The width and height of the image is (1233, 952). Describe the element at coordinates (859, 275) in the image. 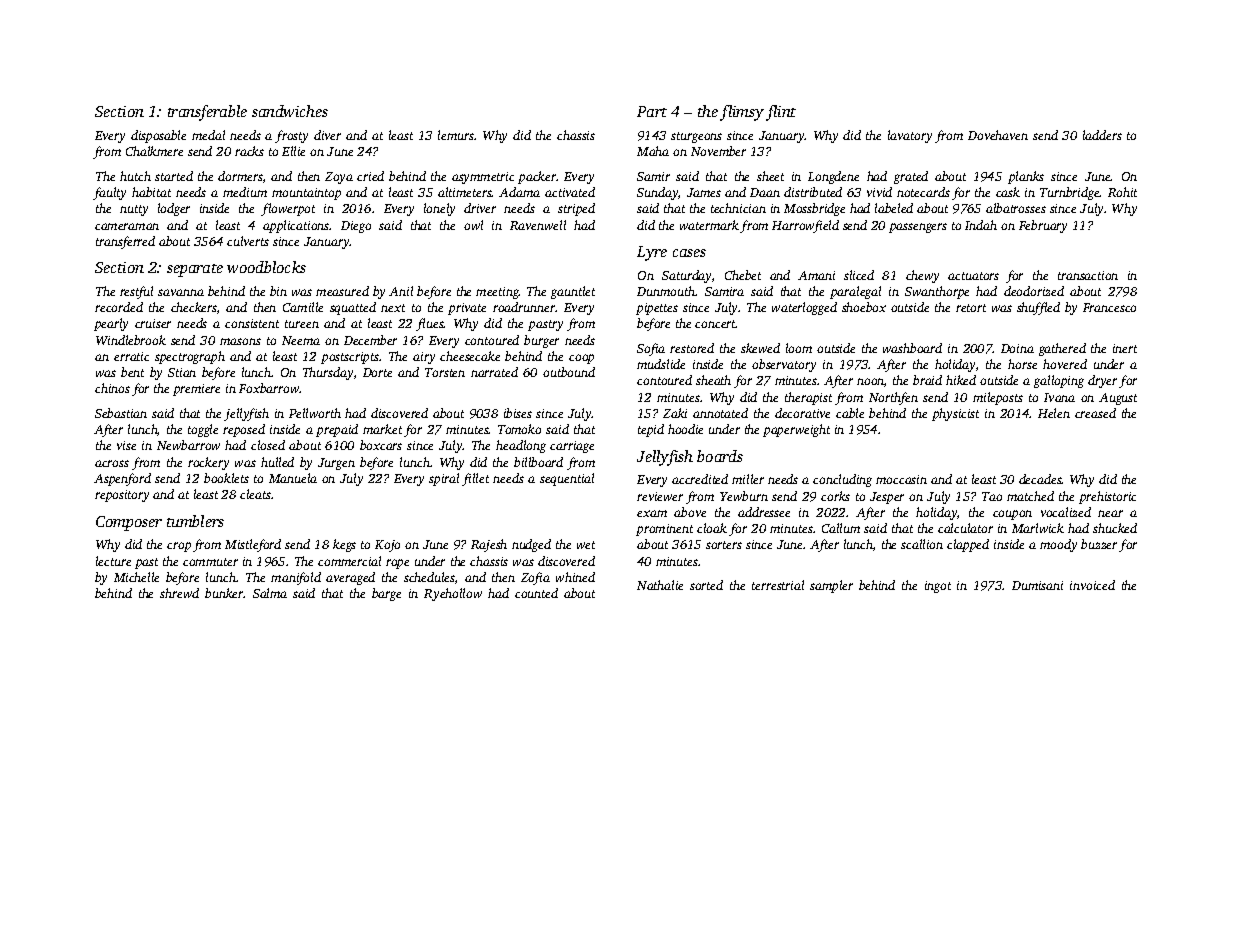

I see `sliced` at that location.
